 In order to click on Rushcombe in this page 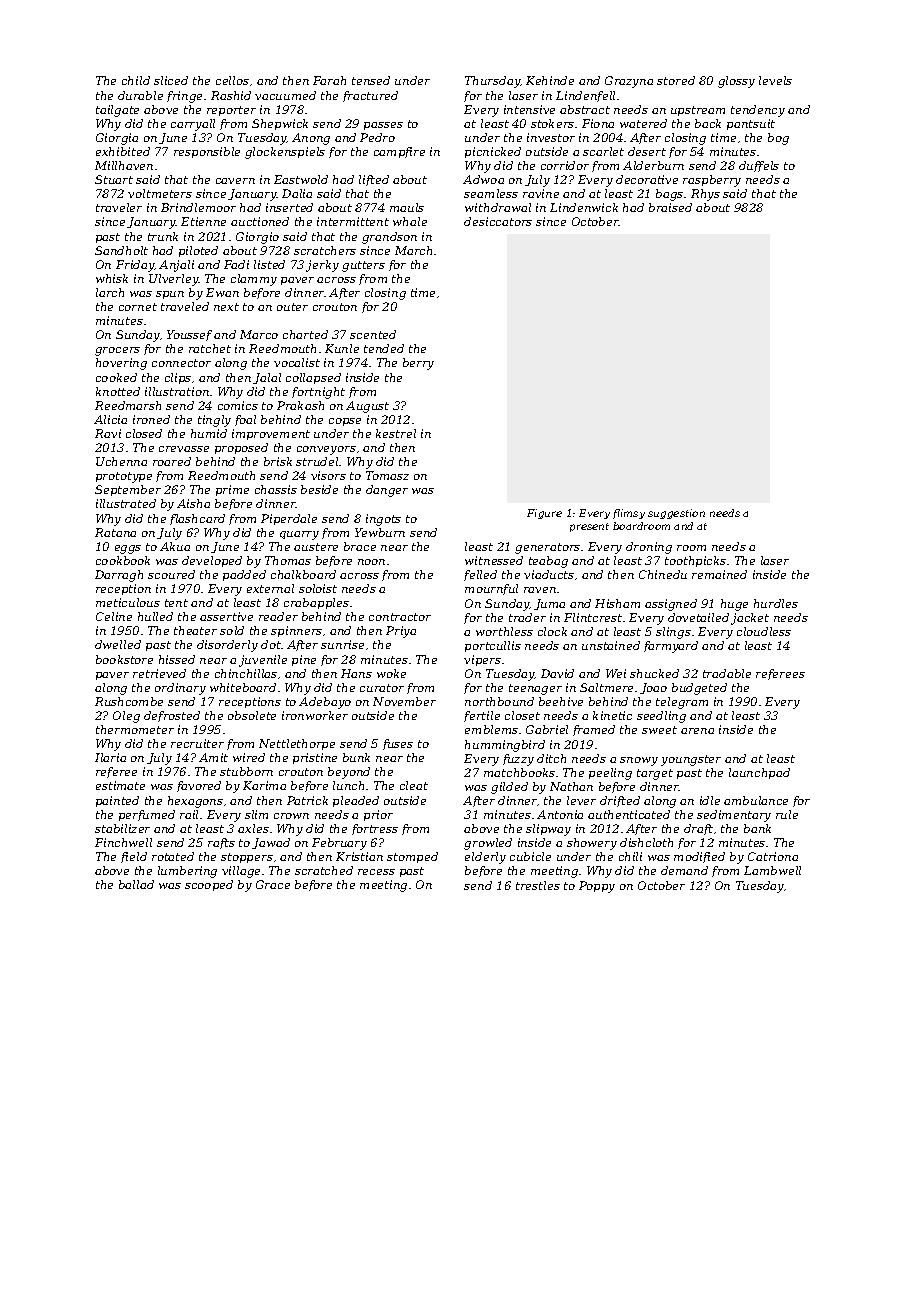, I will do `click(129, 701)`.
